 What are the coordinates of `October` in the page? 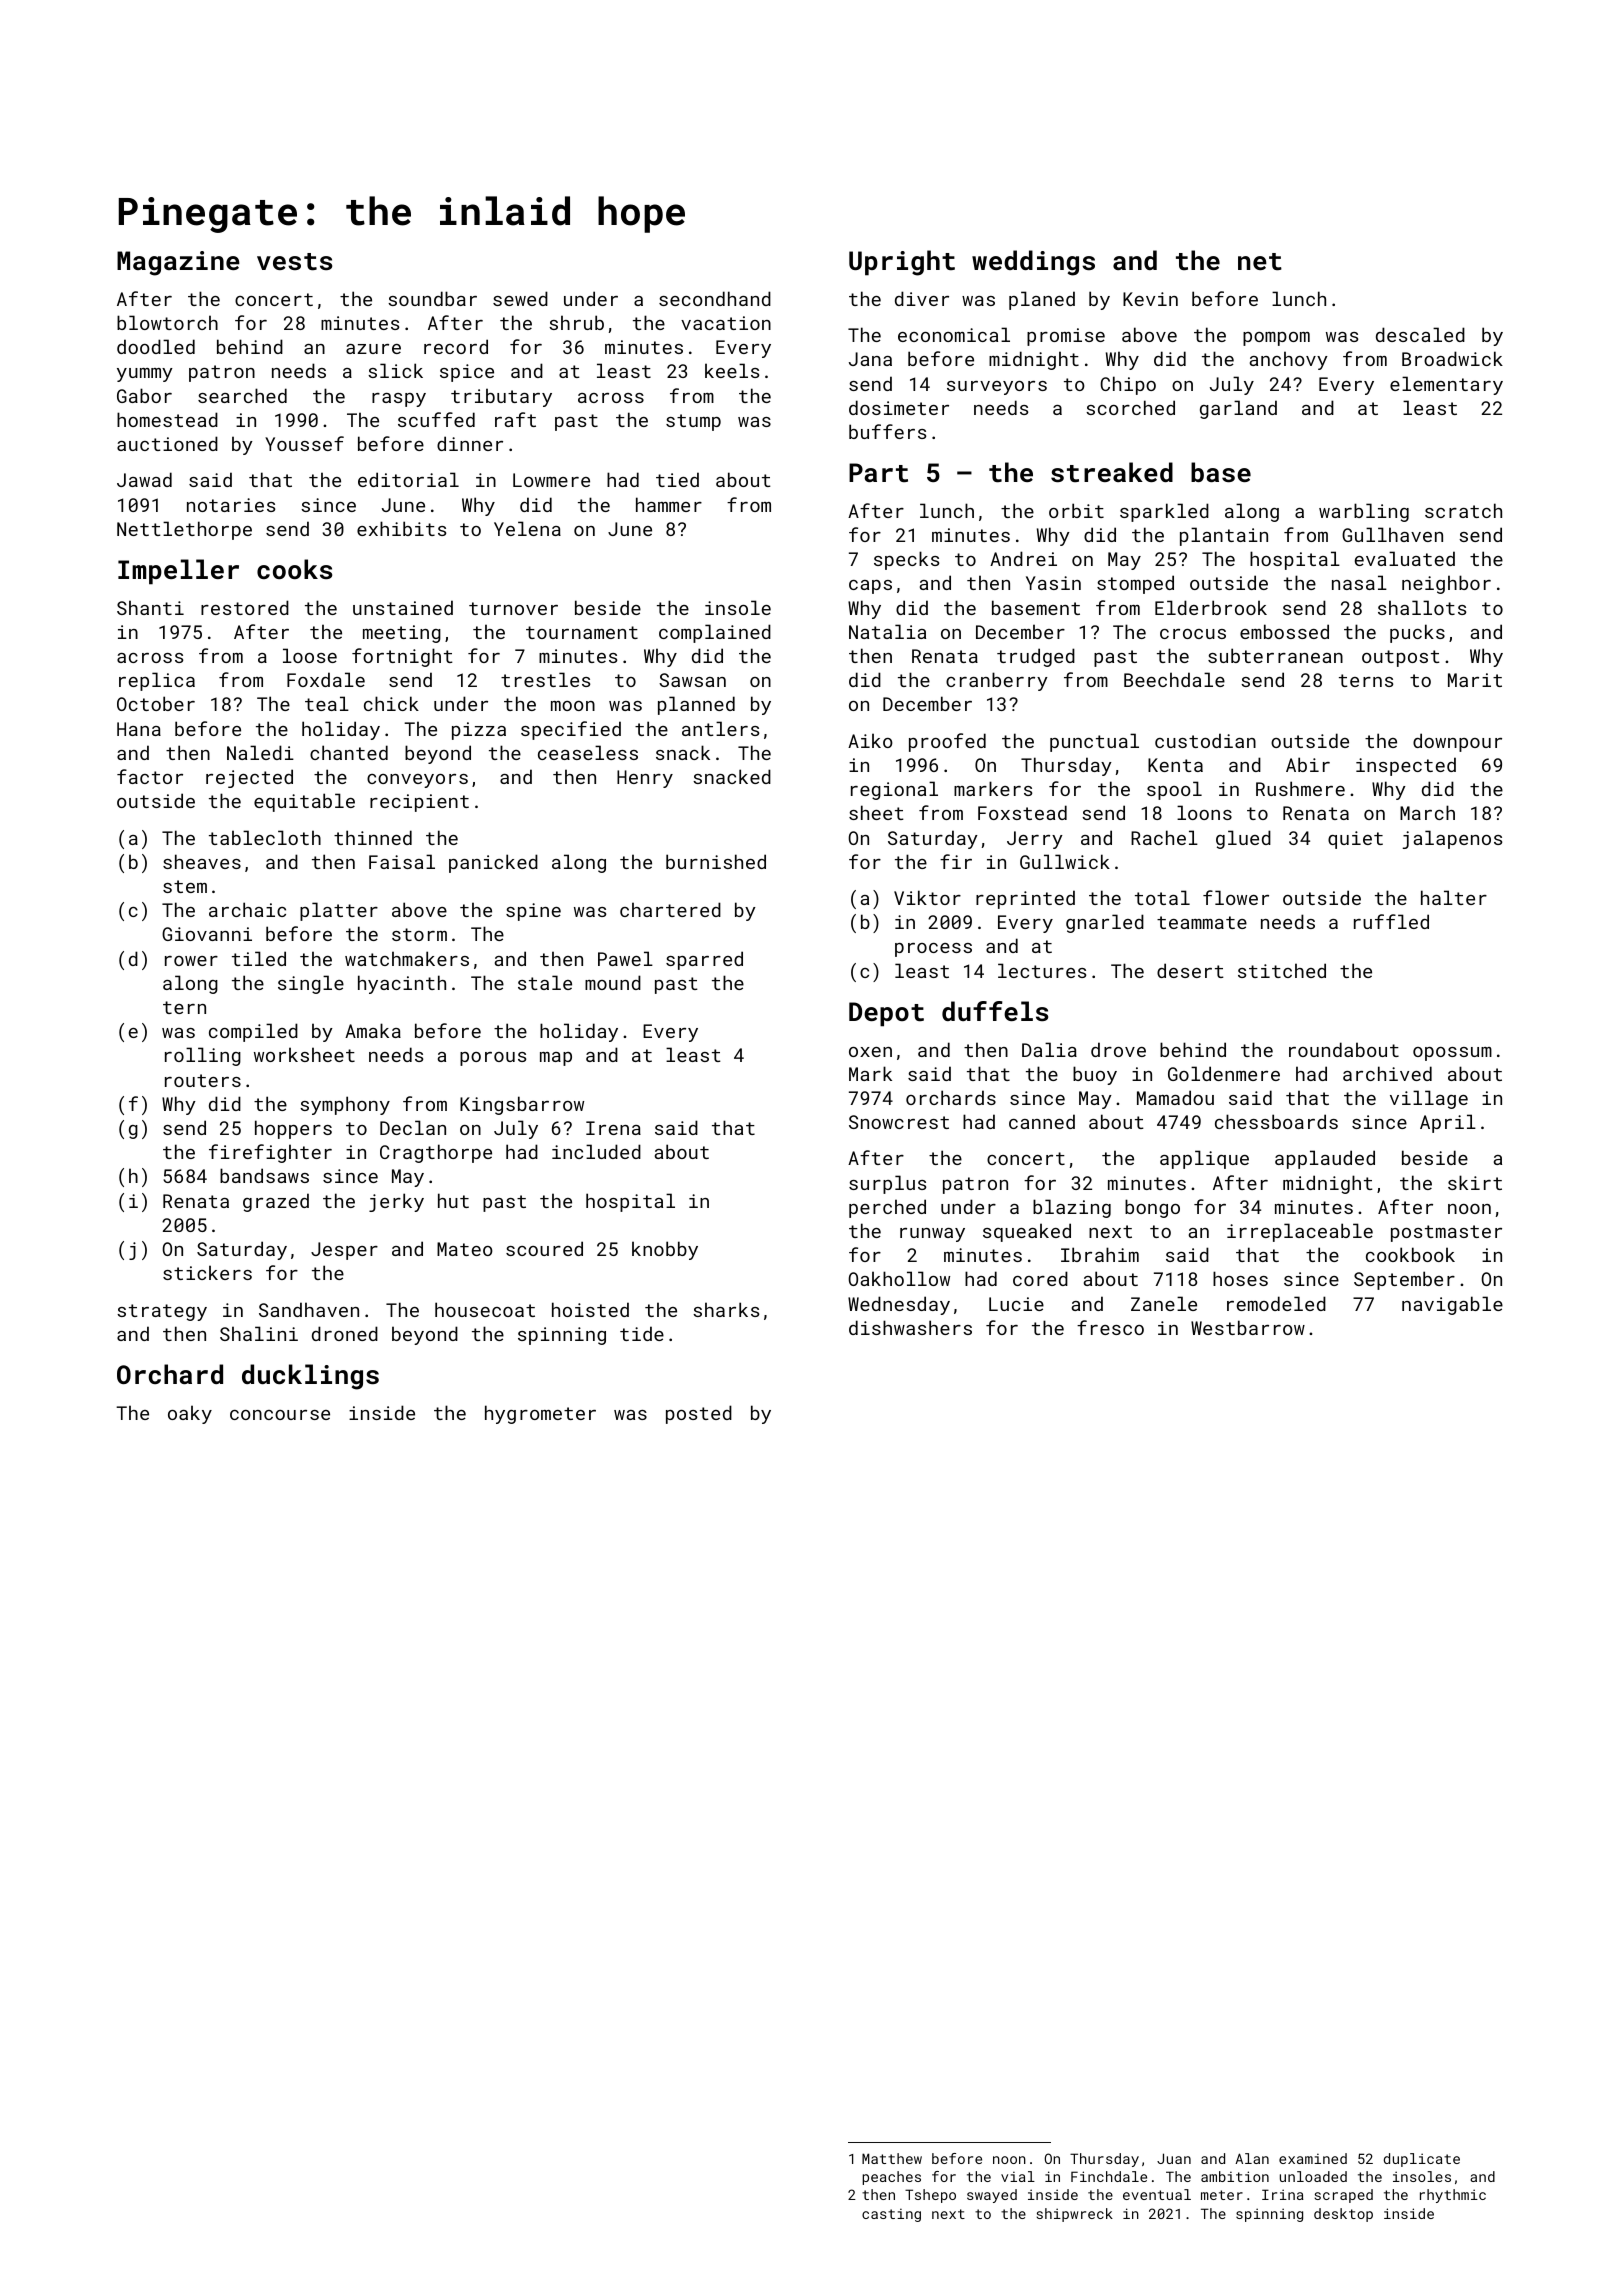 It's located at (156, 703).
